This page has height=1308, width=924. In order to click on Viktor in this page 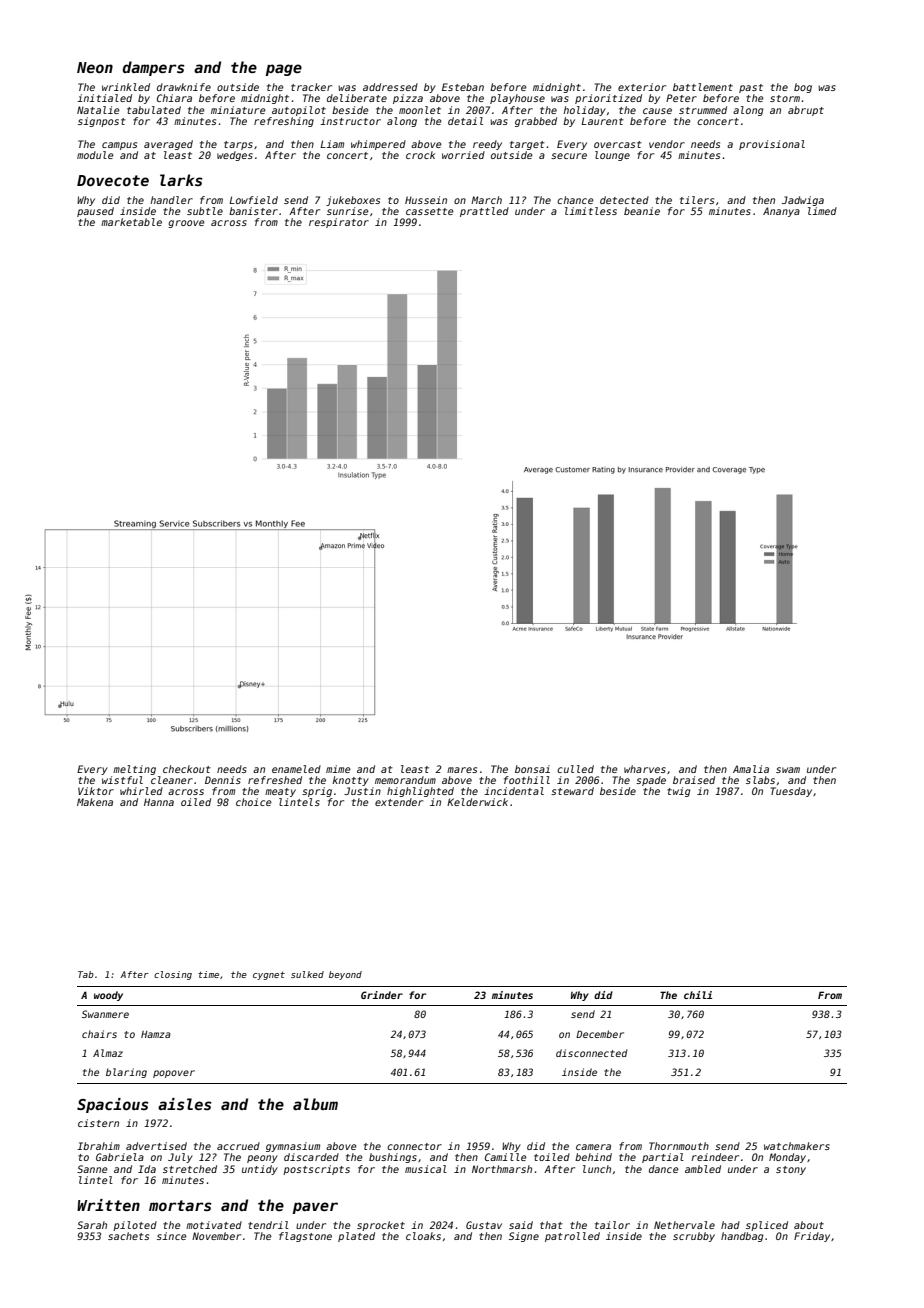, I will do `click(96, 791)`.
